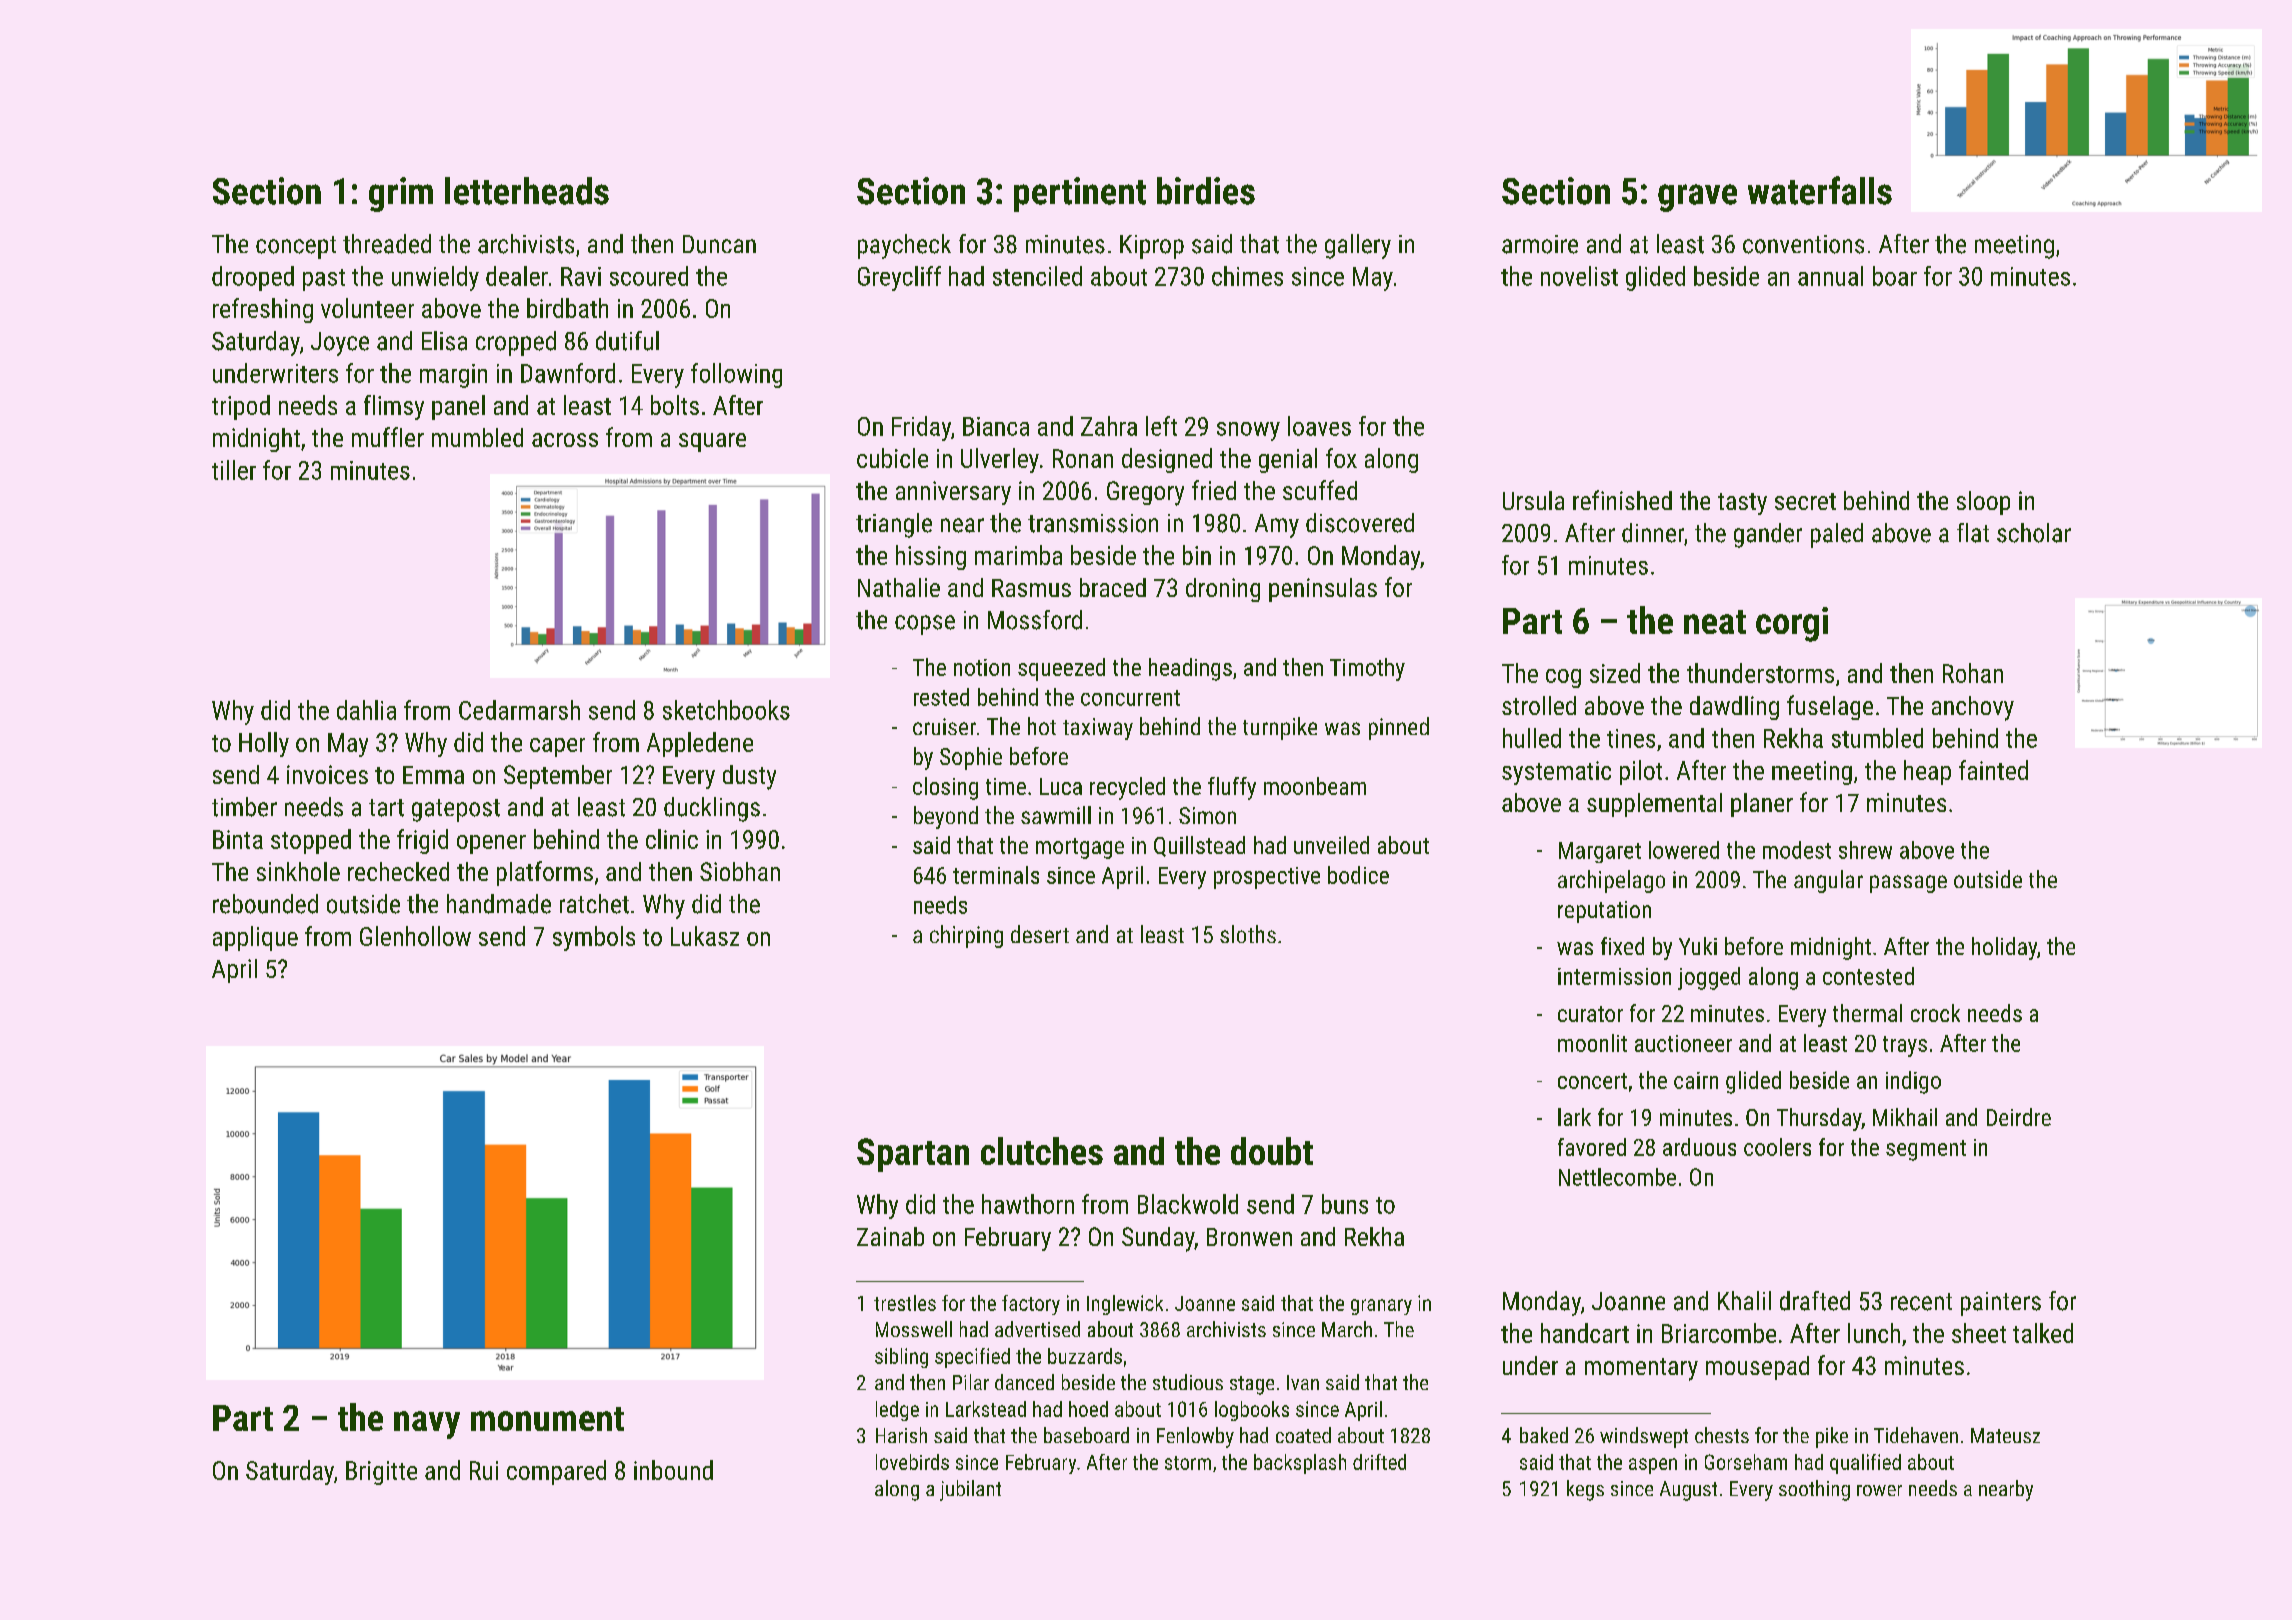  Describe the element at coordinates (1777, 1147) in the image. I see `coolers` at that location.
